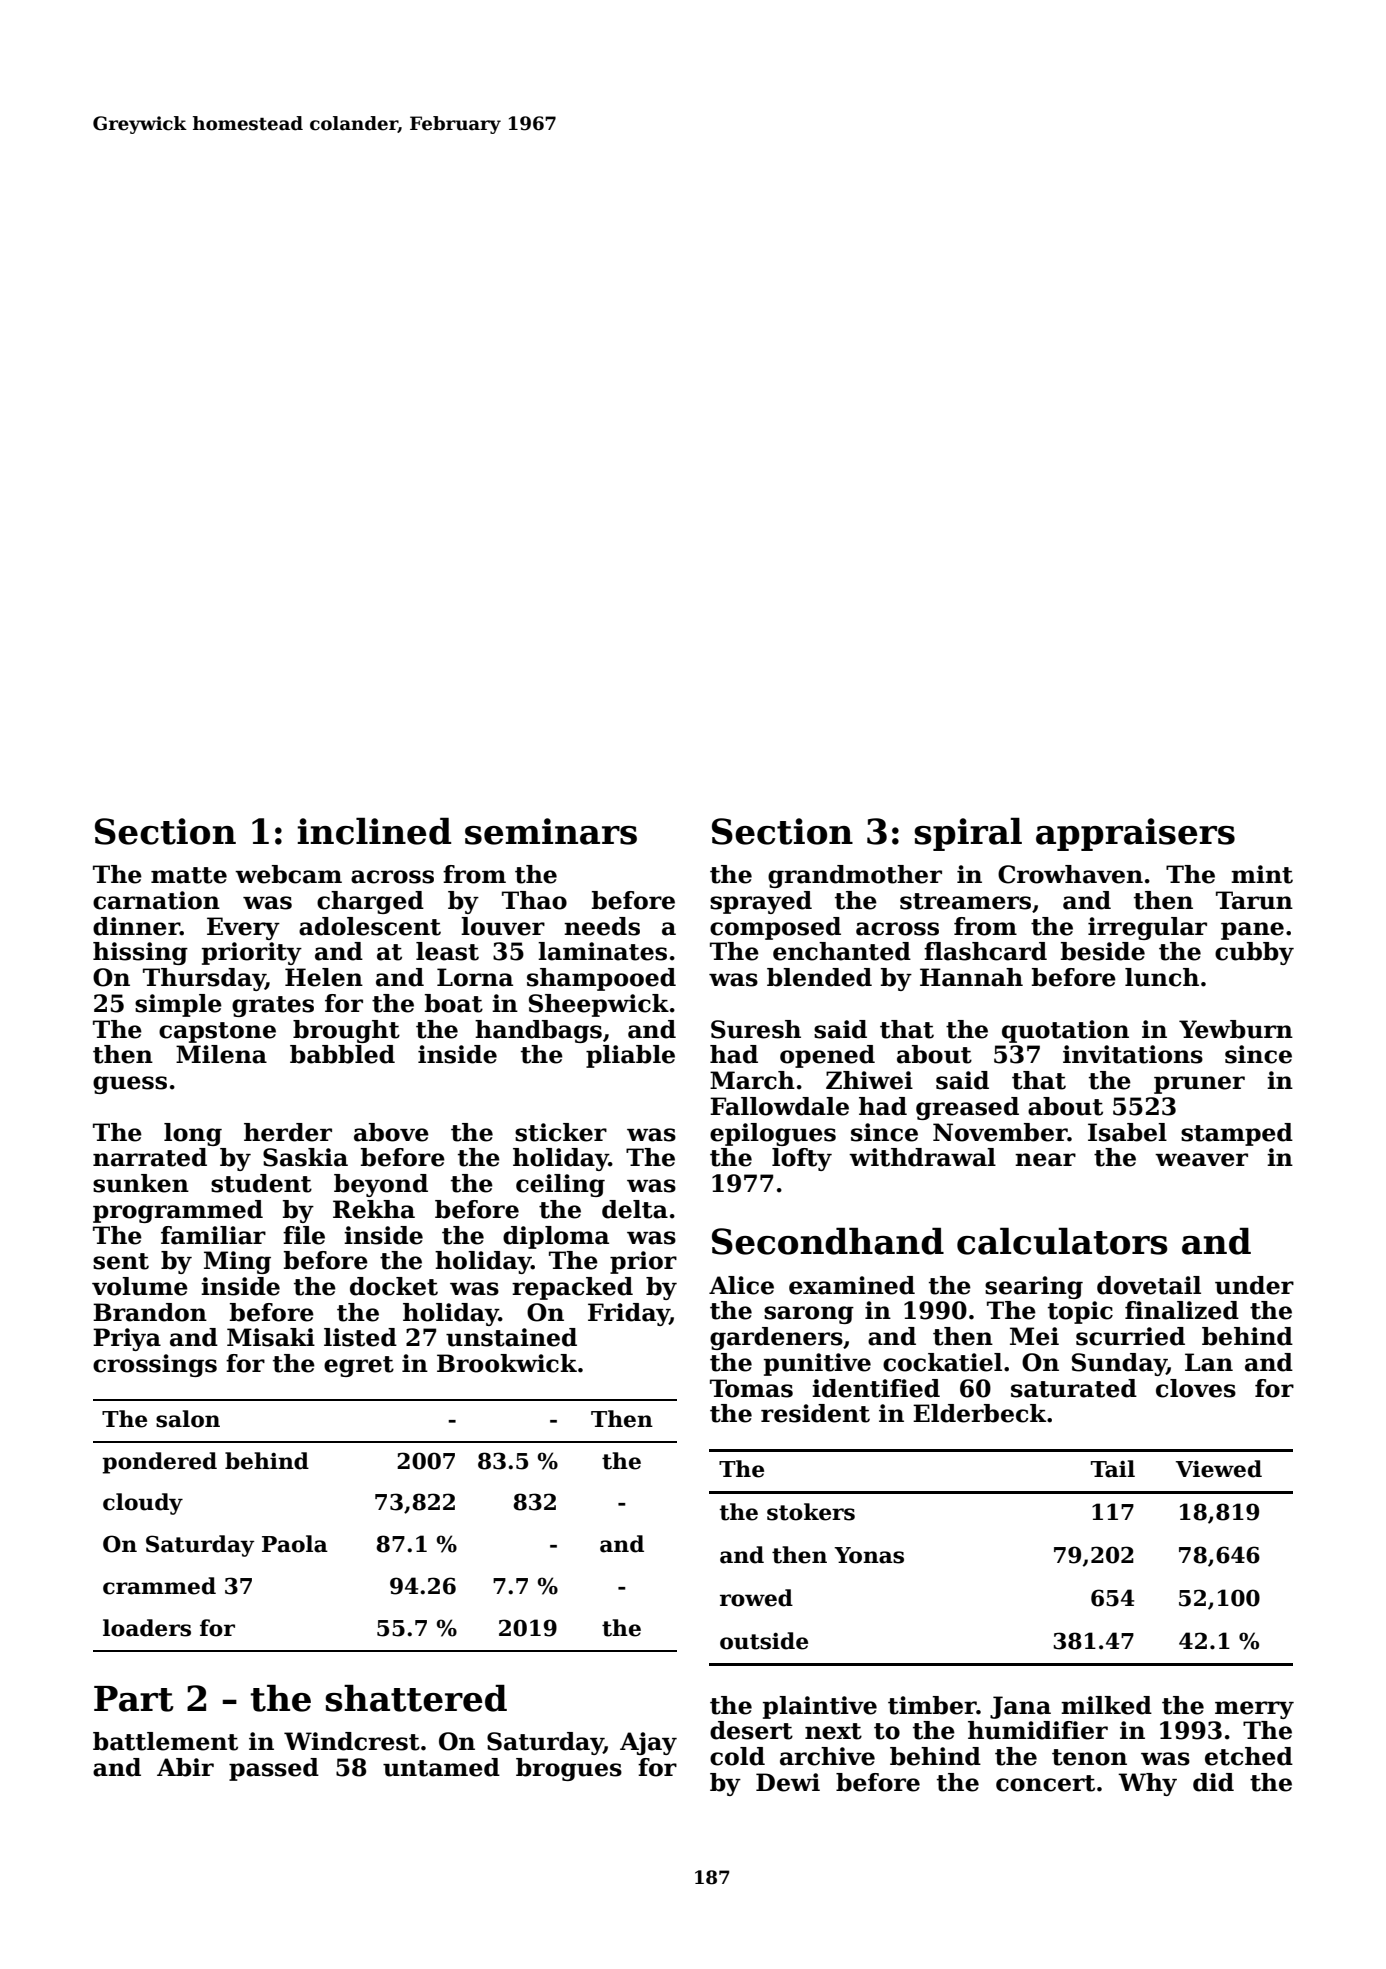 This document has width=1386, height=1969. Describe the element at coordinates (1237, 1134) in the document. I see `stamped` at that location.
